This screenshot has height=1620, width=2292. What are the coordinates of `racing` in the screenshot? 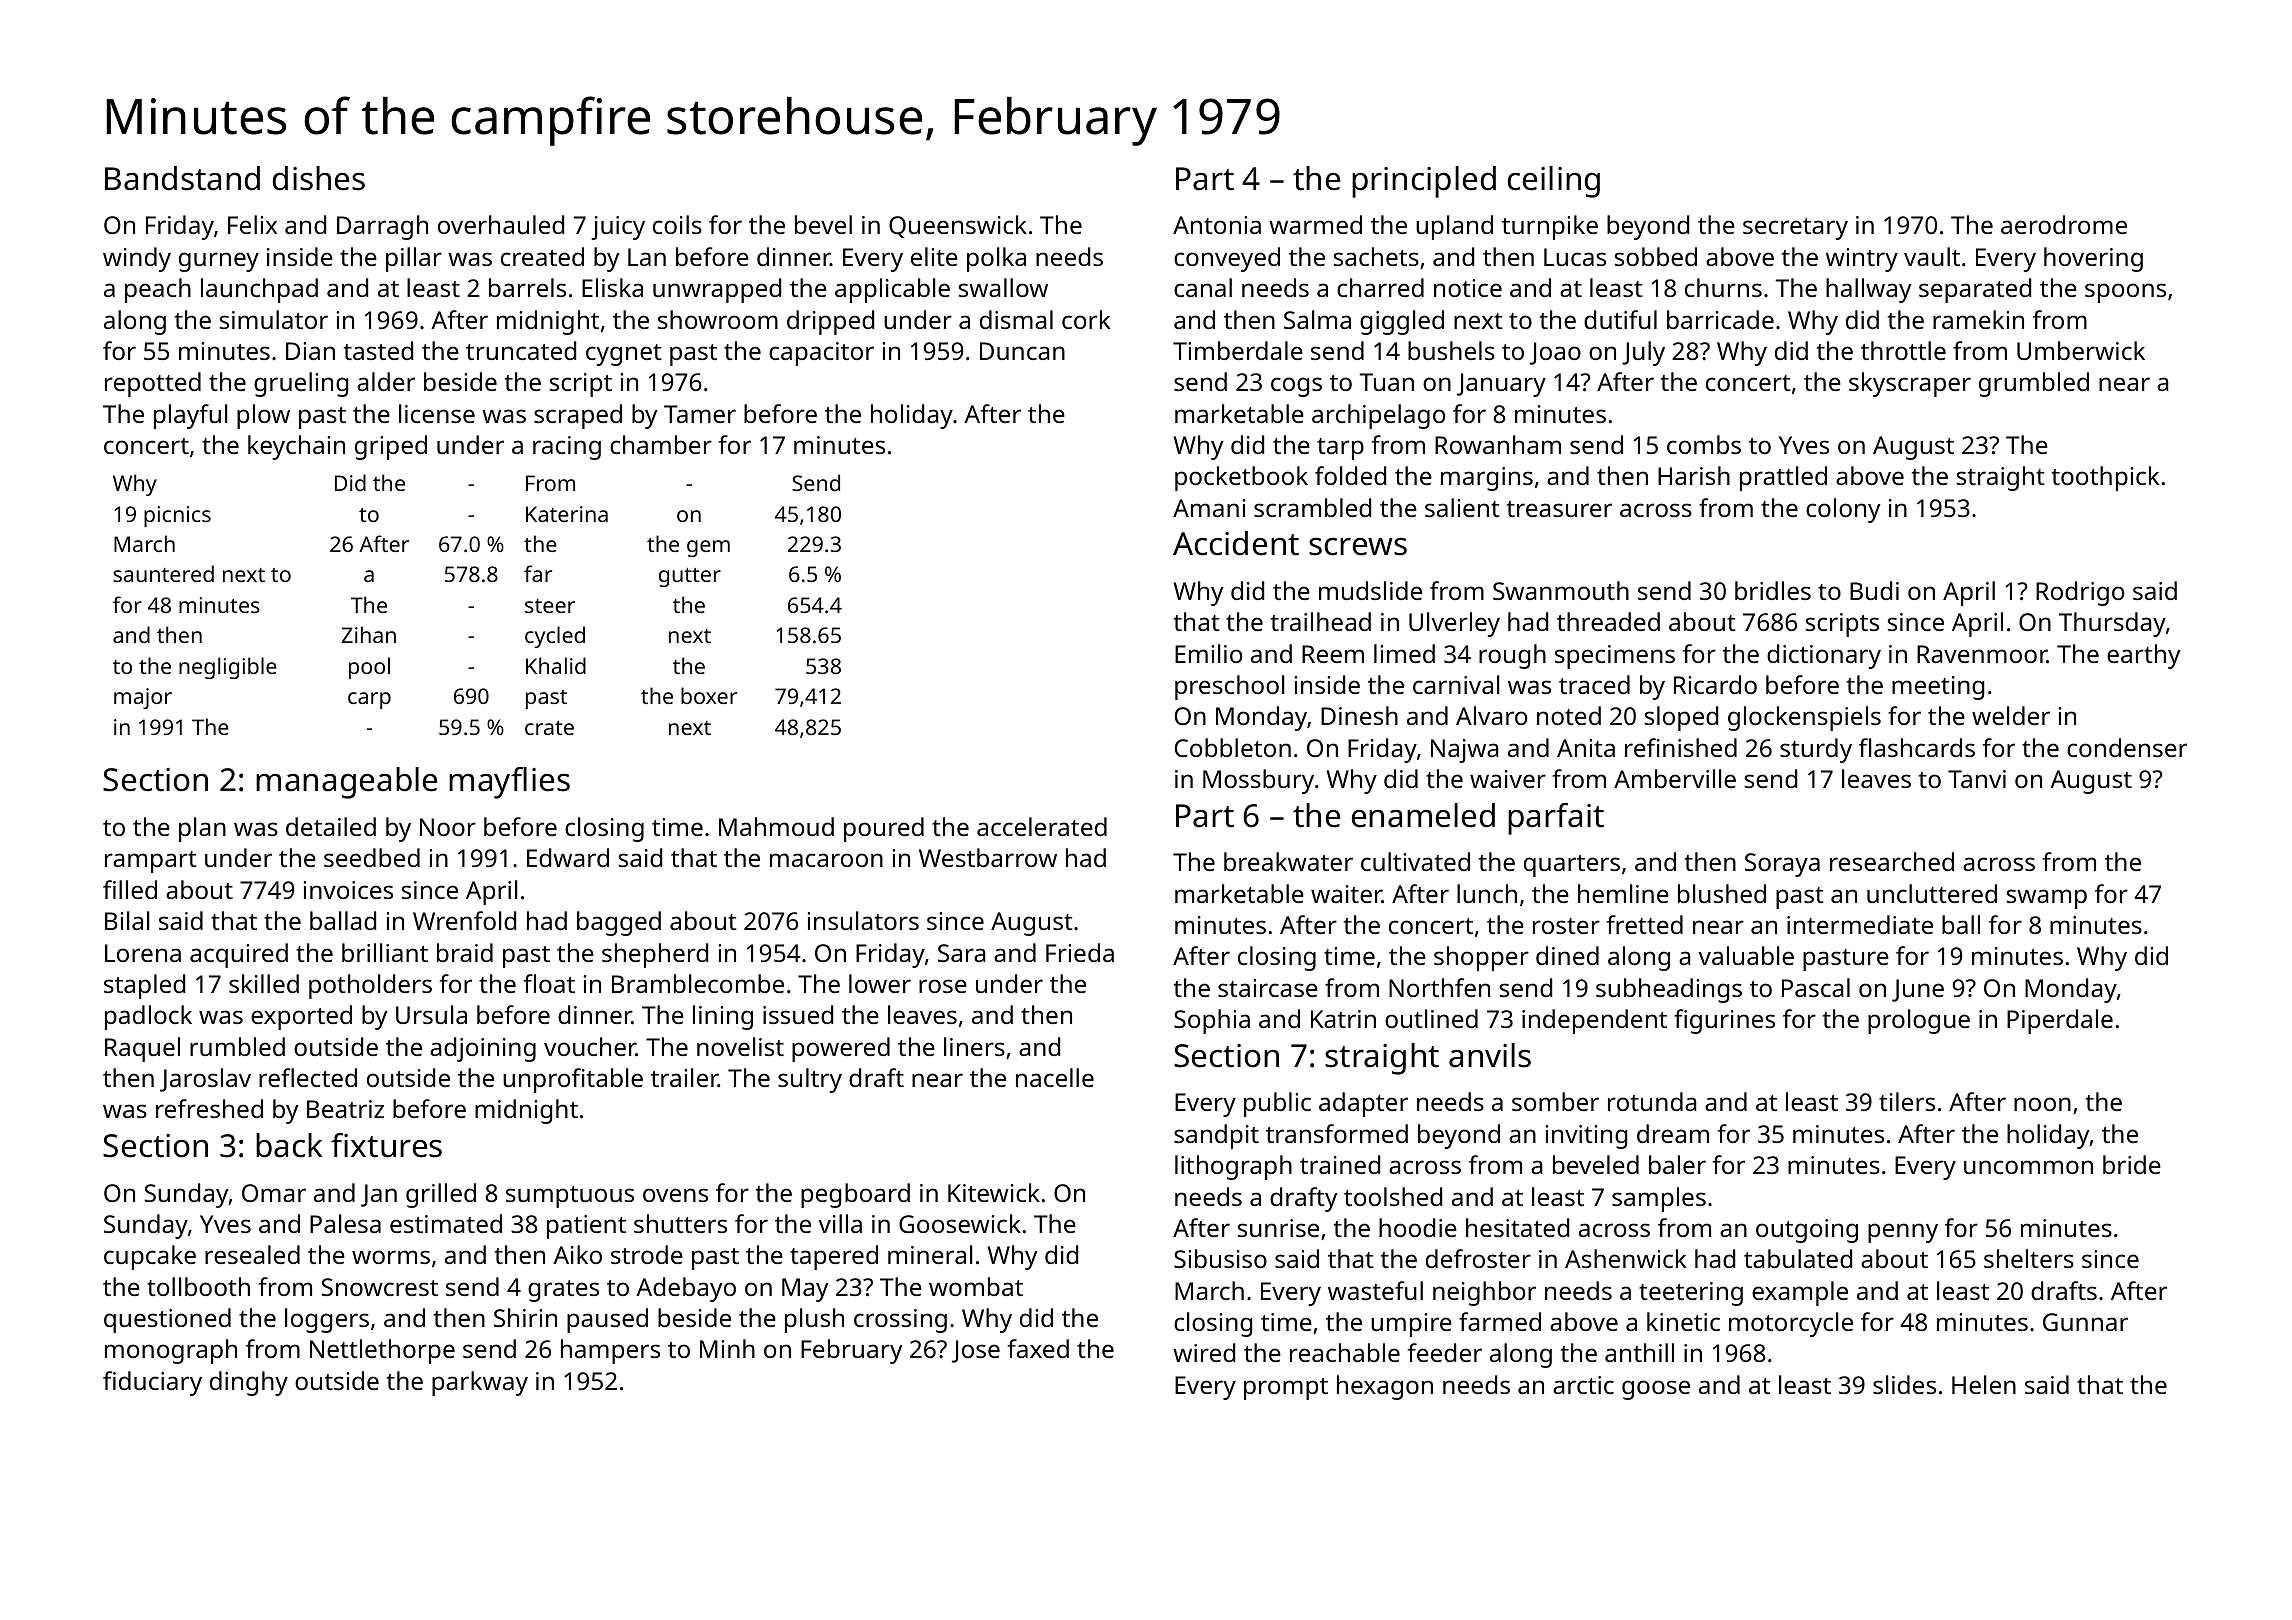 It's located at (567, 448).
